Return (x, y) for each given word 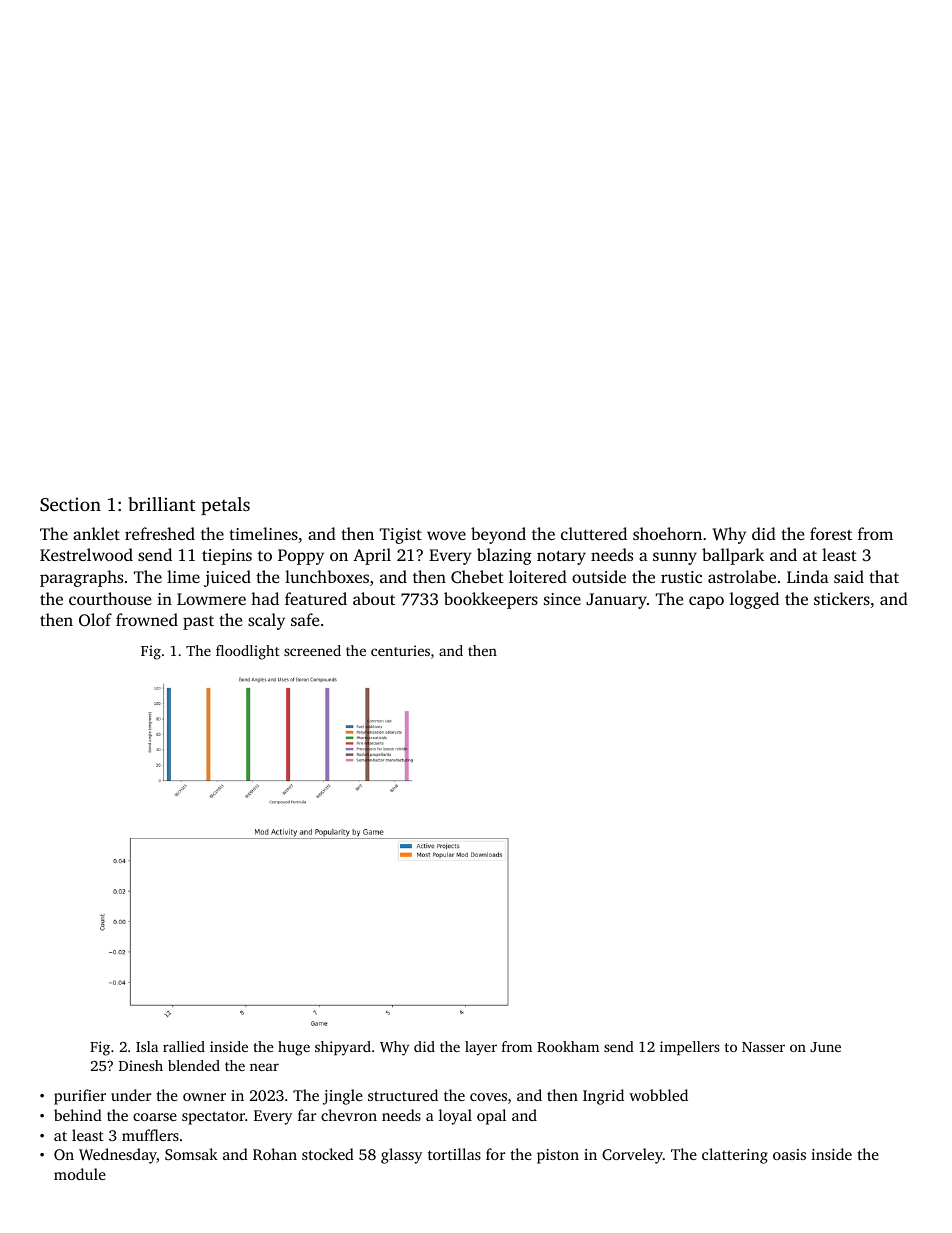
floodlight (248, 652)
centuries (400, 650)
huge (294, 1048)
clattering (735, 1156)
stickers (842, 598)
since (562, 599)
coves (488, 1097)
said (849, 576)
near (264, 1067)
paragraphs (81, 578)
